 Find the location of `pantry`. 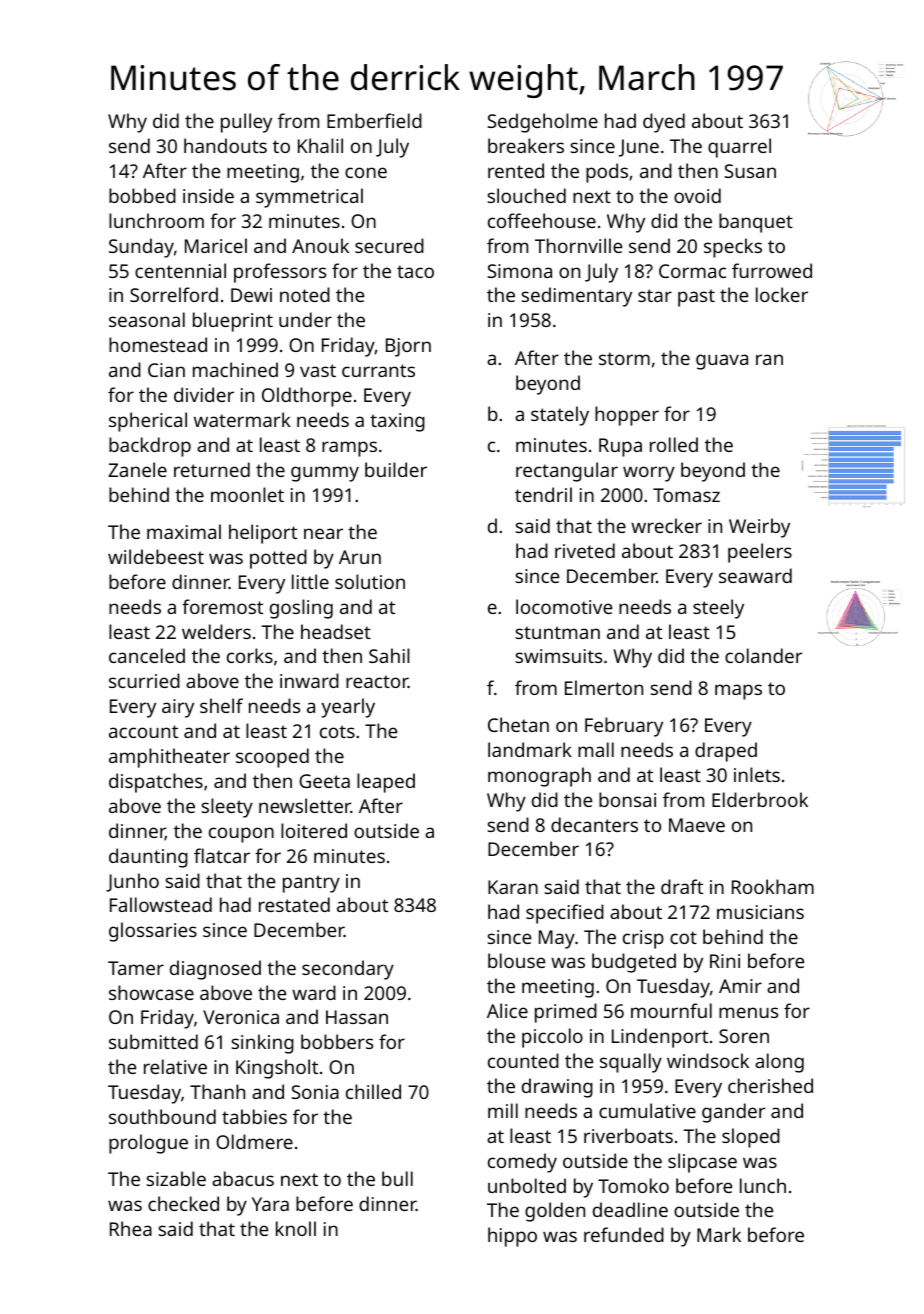

pantry is located at coordinates (311, 884).
